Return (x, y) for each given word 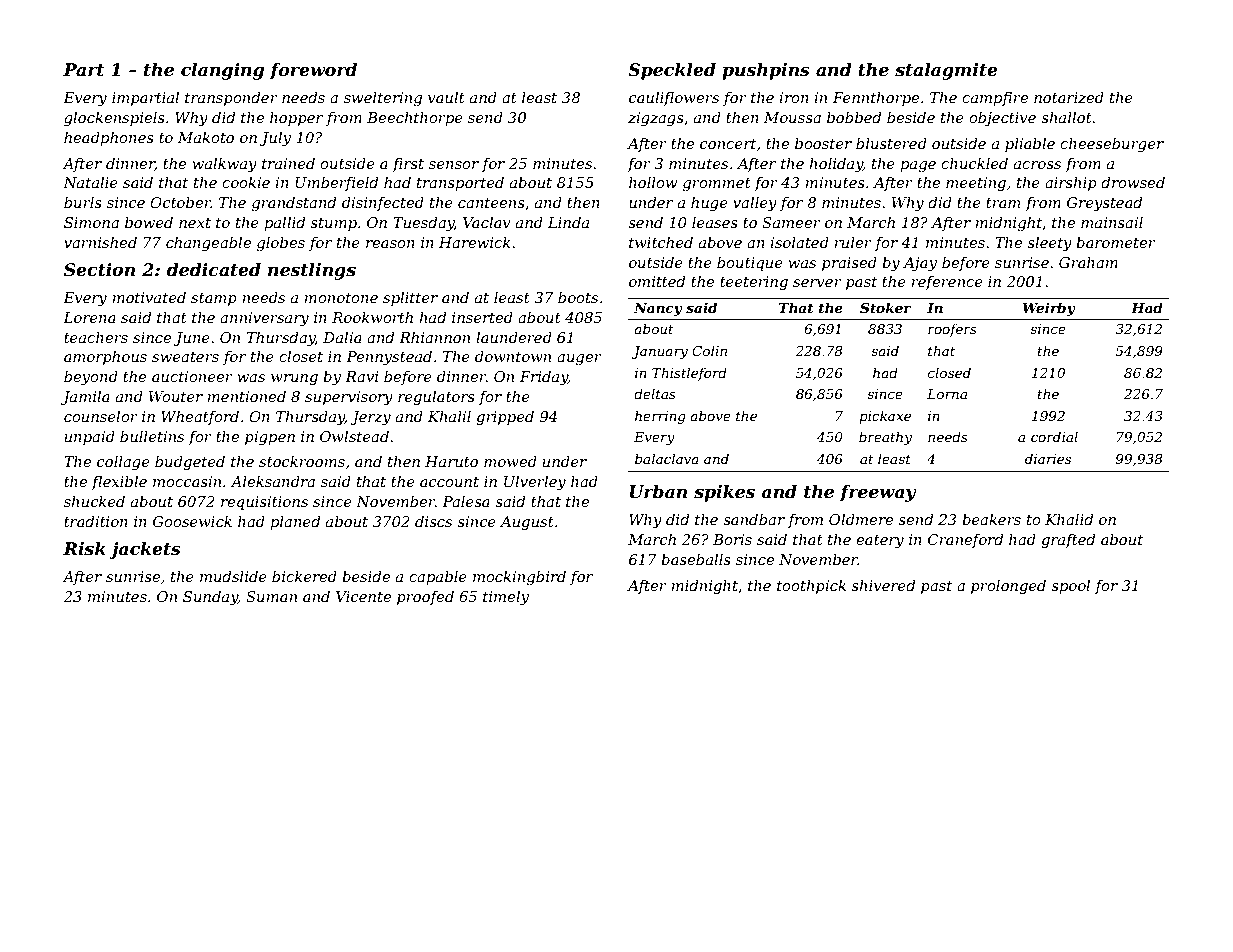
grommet (717, 185)
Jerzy (370, 418)
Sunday (210, 598)
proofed (425, 597)
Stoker (886, 307)
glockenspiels (114, 119)
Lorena (89, 317)
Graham (1088, 262)
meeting (976, 184)
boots (578, 297)
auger (579, 360)
